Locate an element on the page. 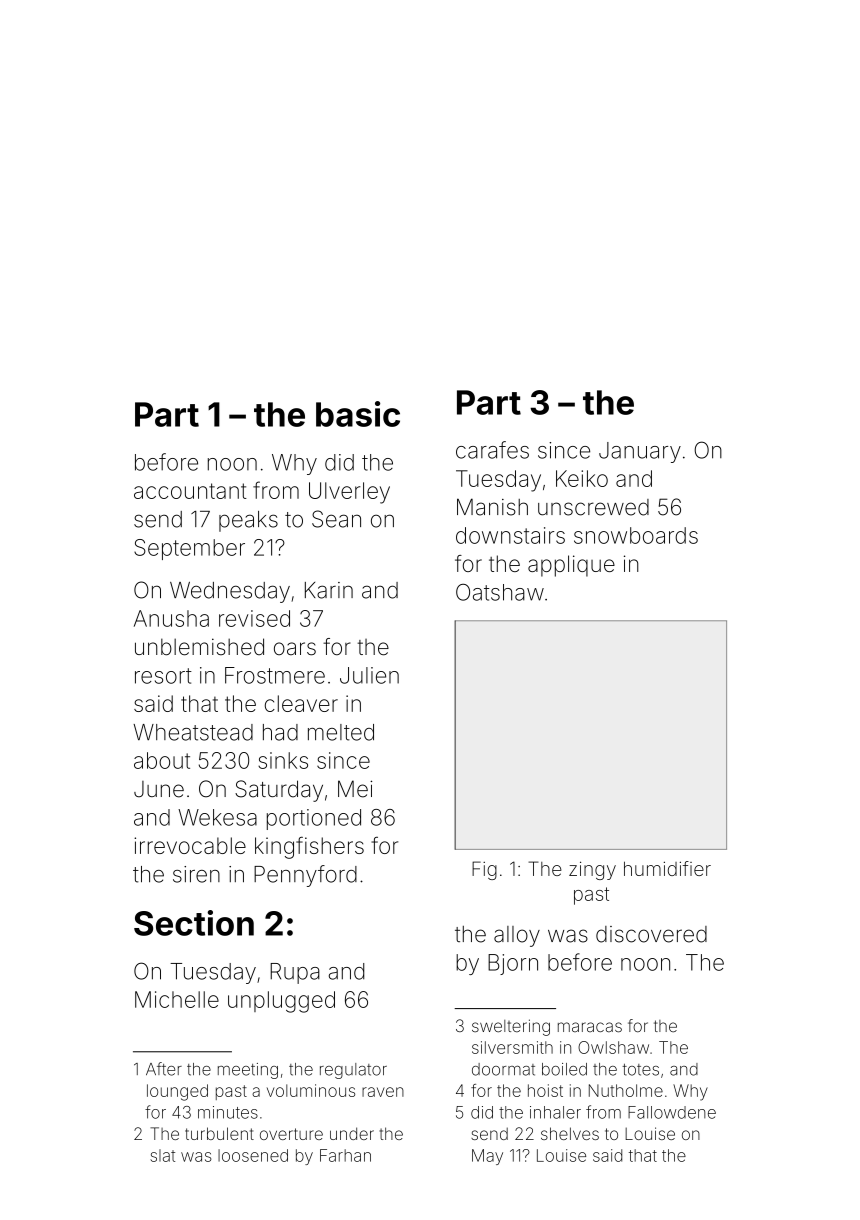 Image resolution: width=860 pixels, height=1220 pixels. May is located at coordinates (487, 1157).
